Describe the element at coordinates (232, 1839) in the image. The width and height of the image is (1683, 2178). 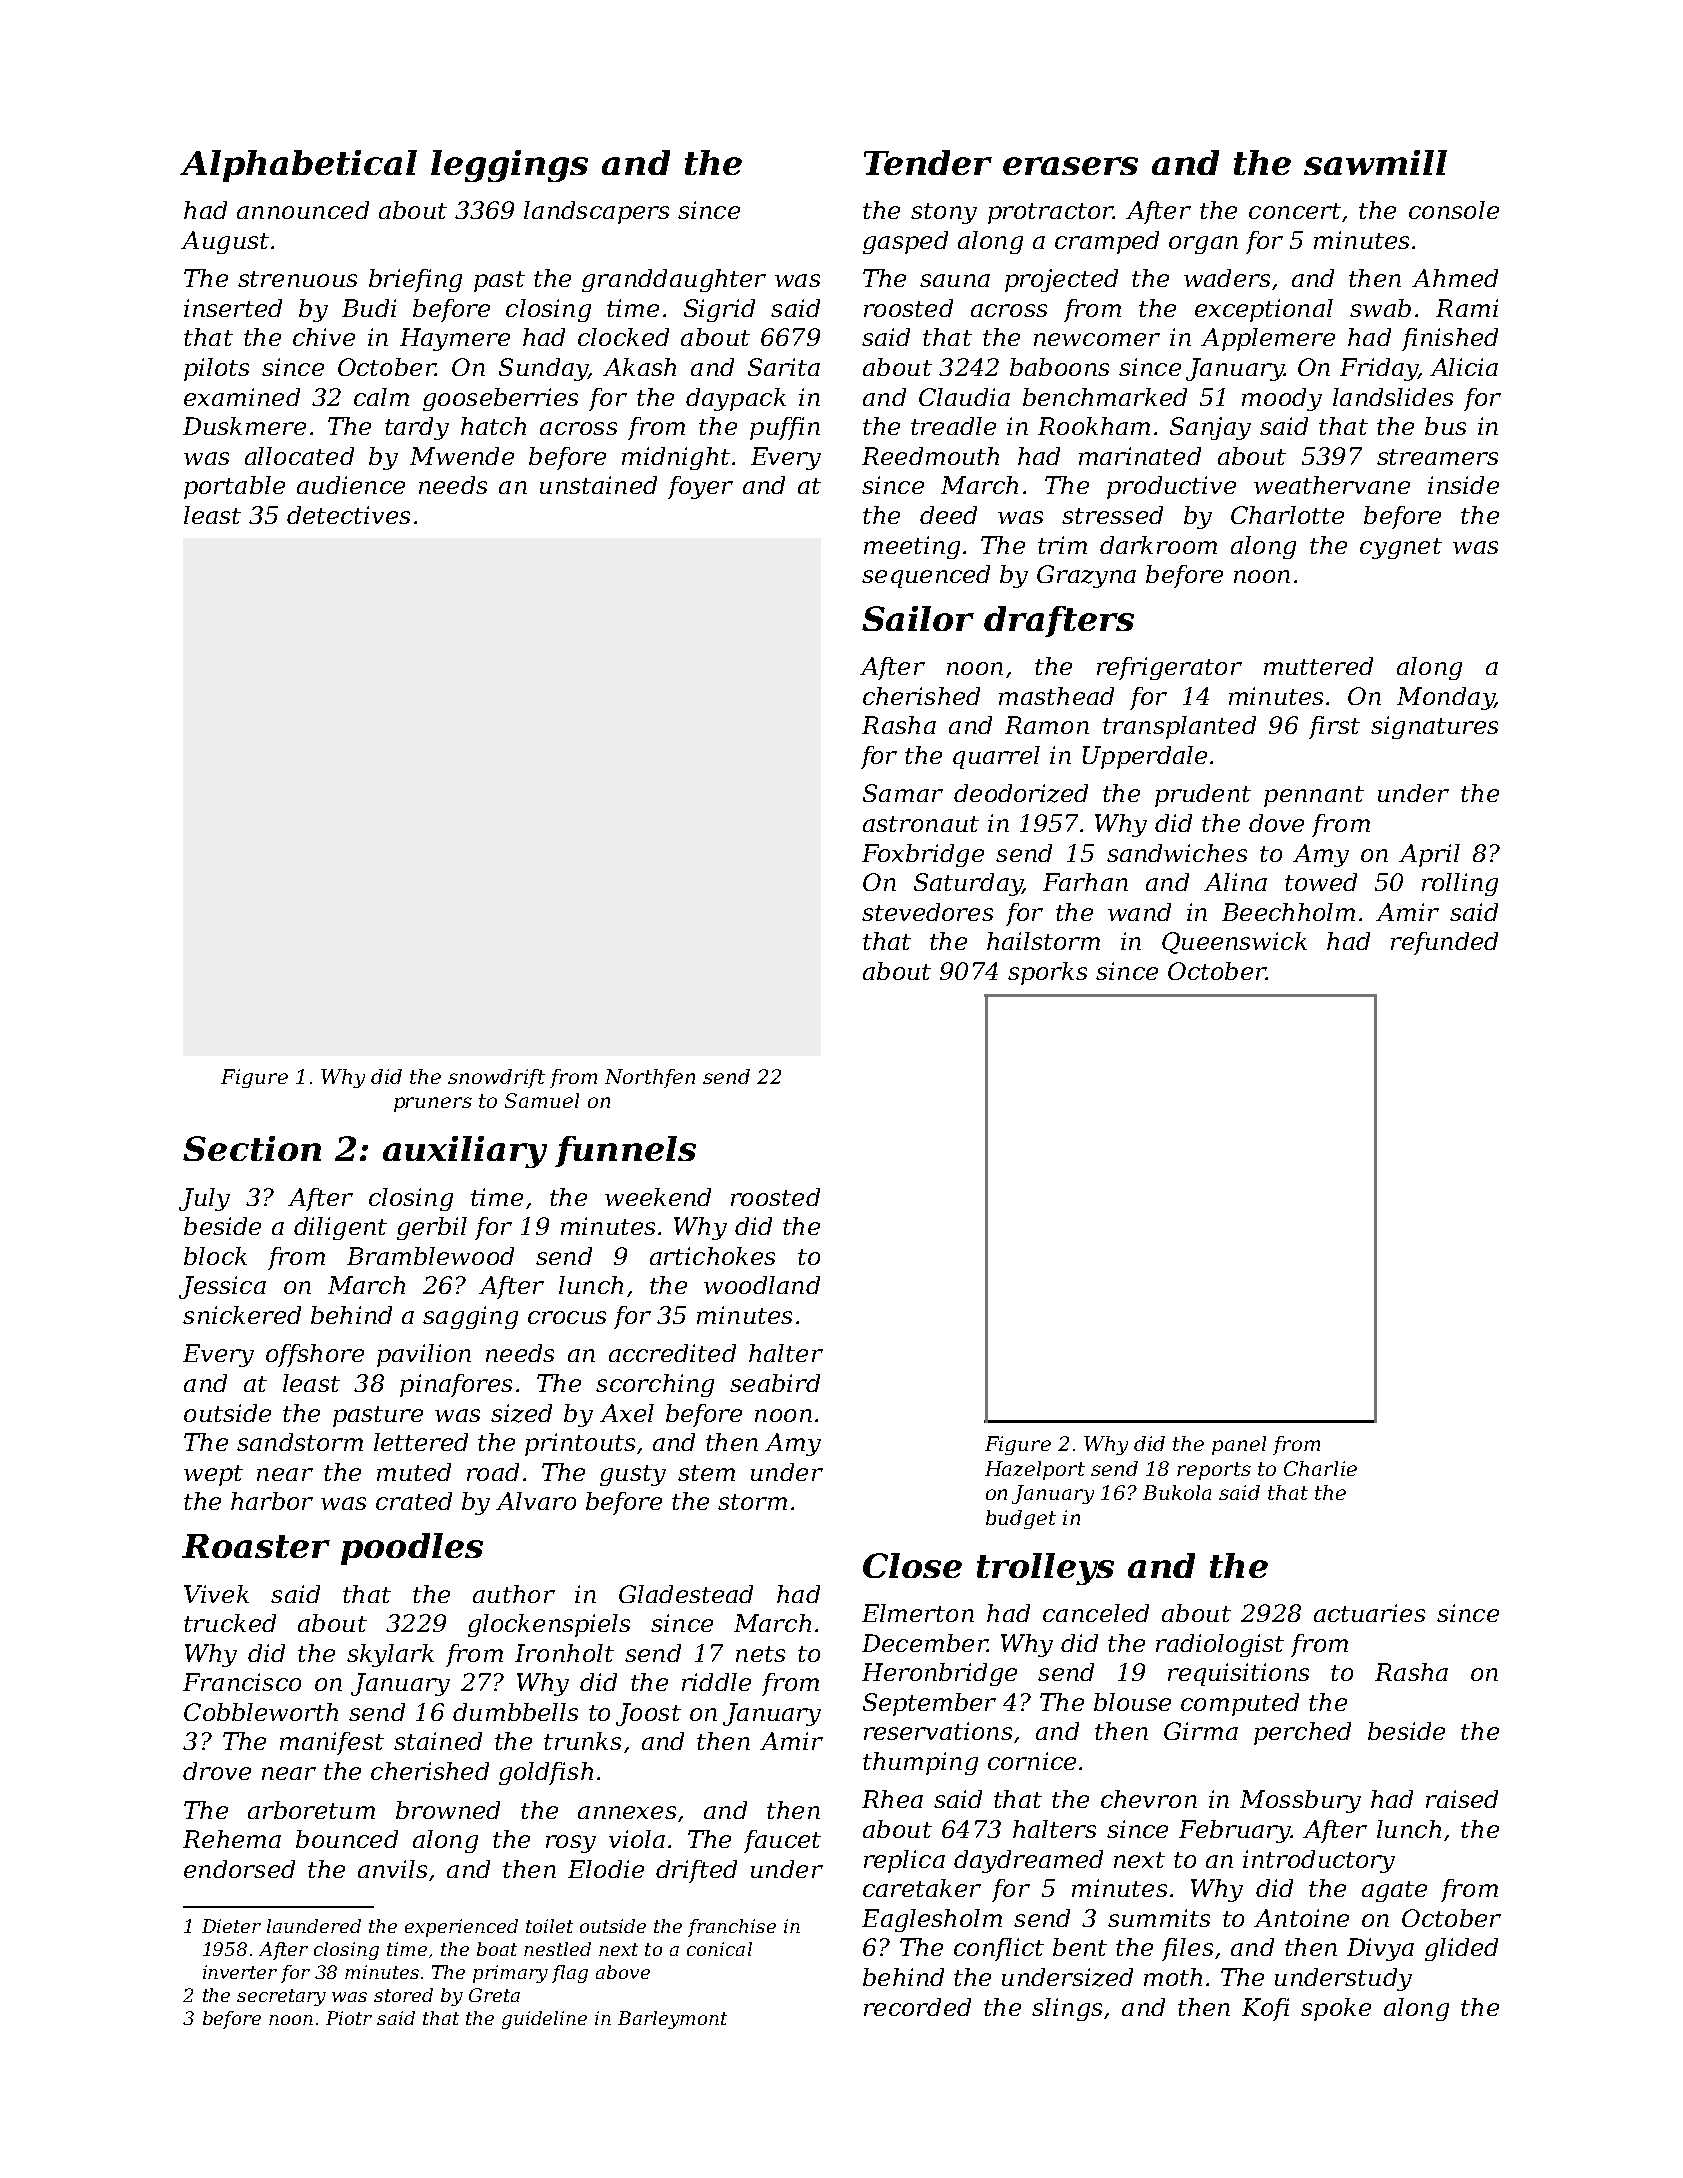
I see `Rehema` at that location.
